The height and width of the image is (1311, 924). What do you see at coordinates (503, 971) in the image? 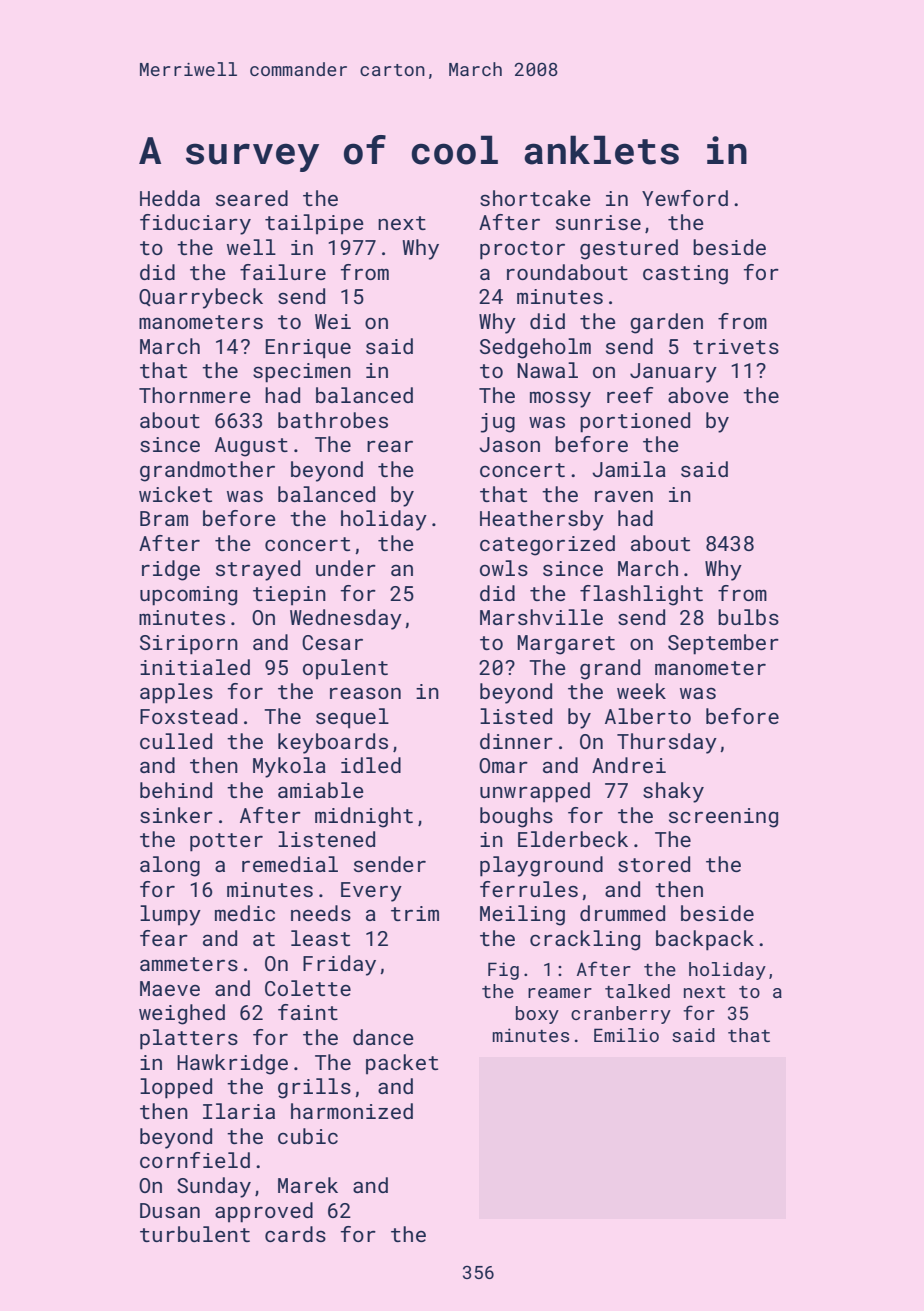
I see `Fig` at bounding box center [503, 971].
